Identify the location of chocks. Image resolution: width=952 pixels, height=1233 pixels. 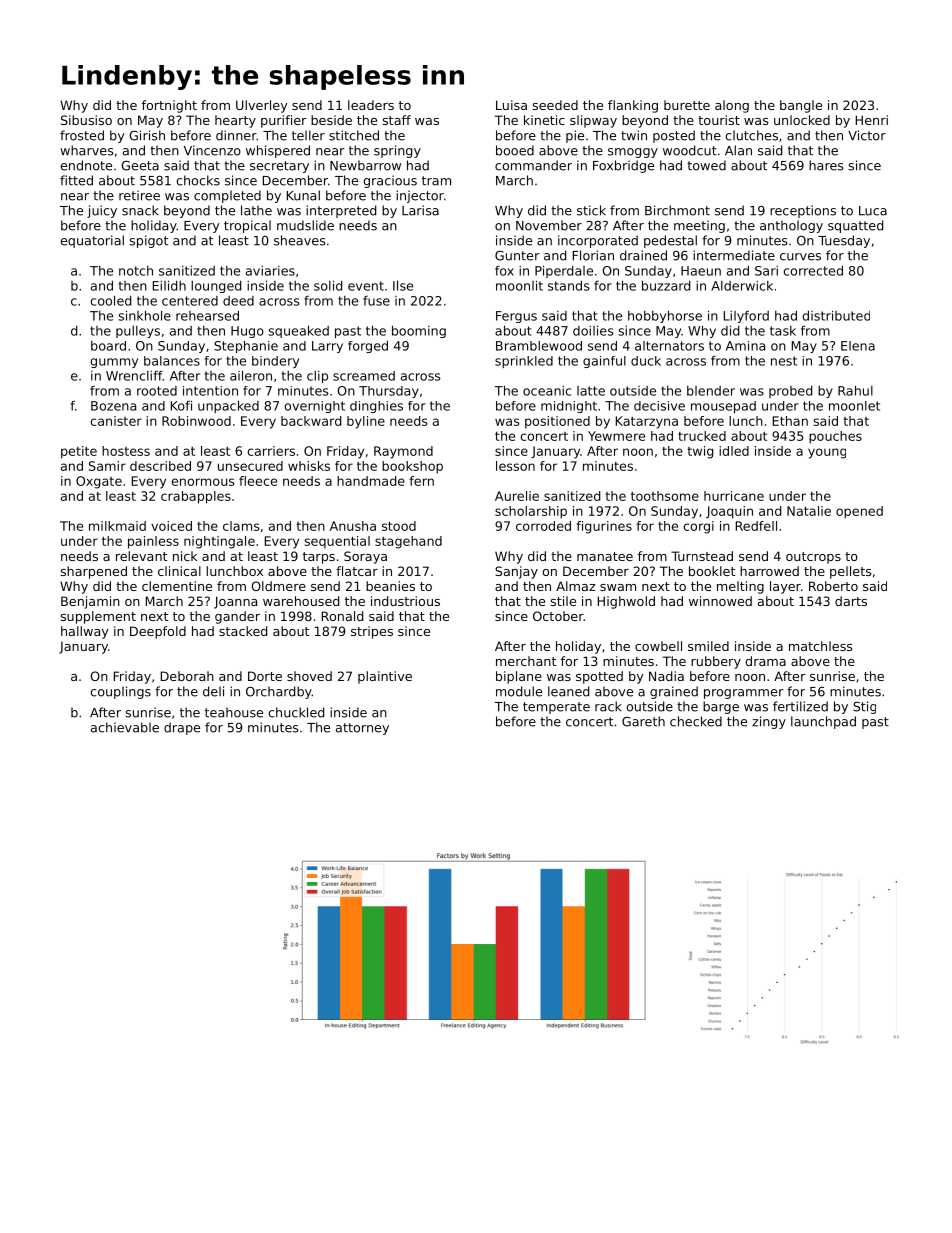
(198, 180).
